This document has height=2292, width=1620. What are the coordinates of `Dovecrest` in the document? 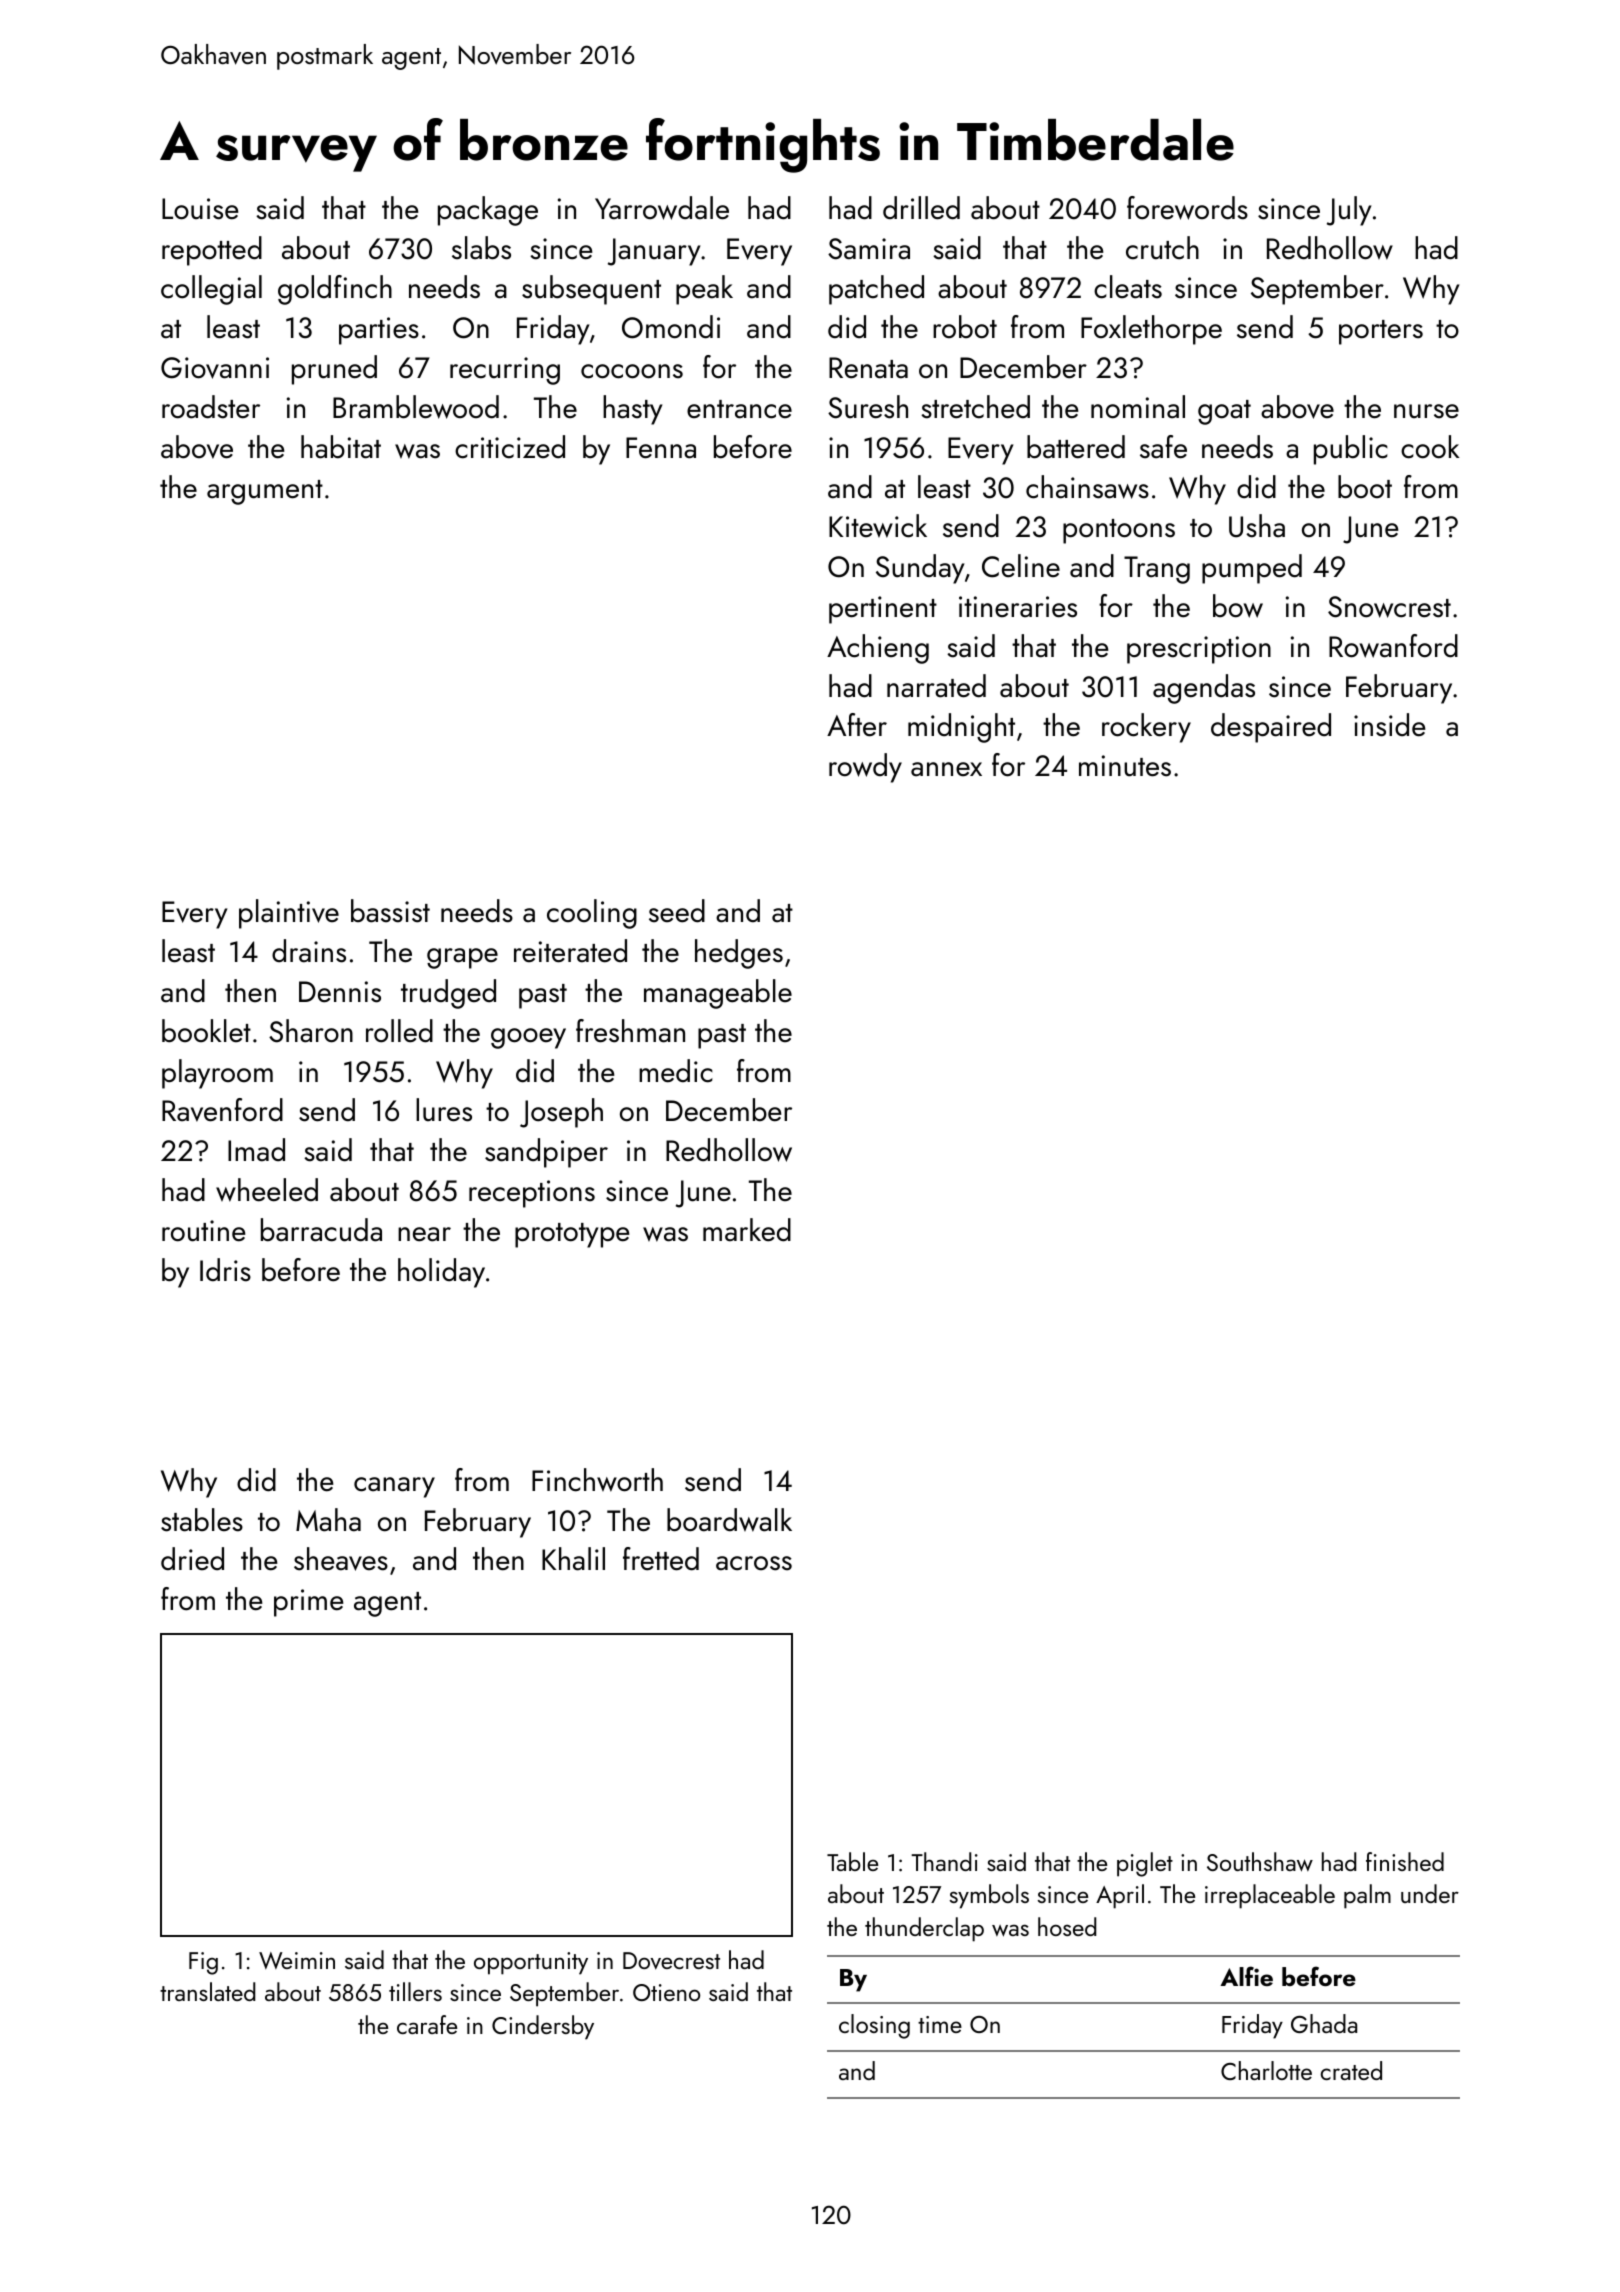 It's located at (671, 1961).
